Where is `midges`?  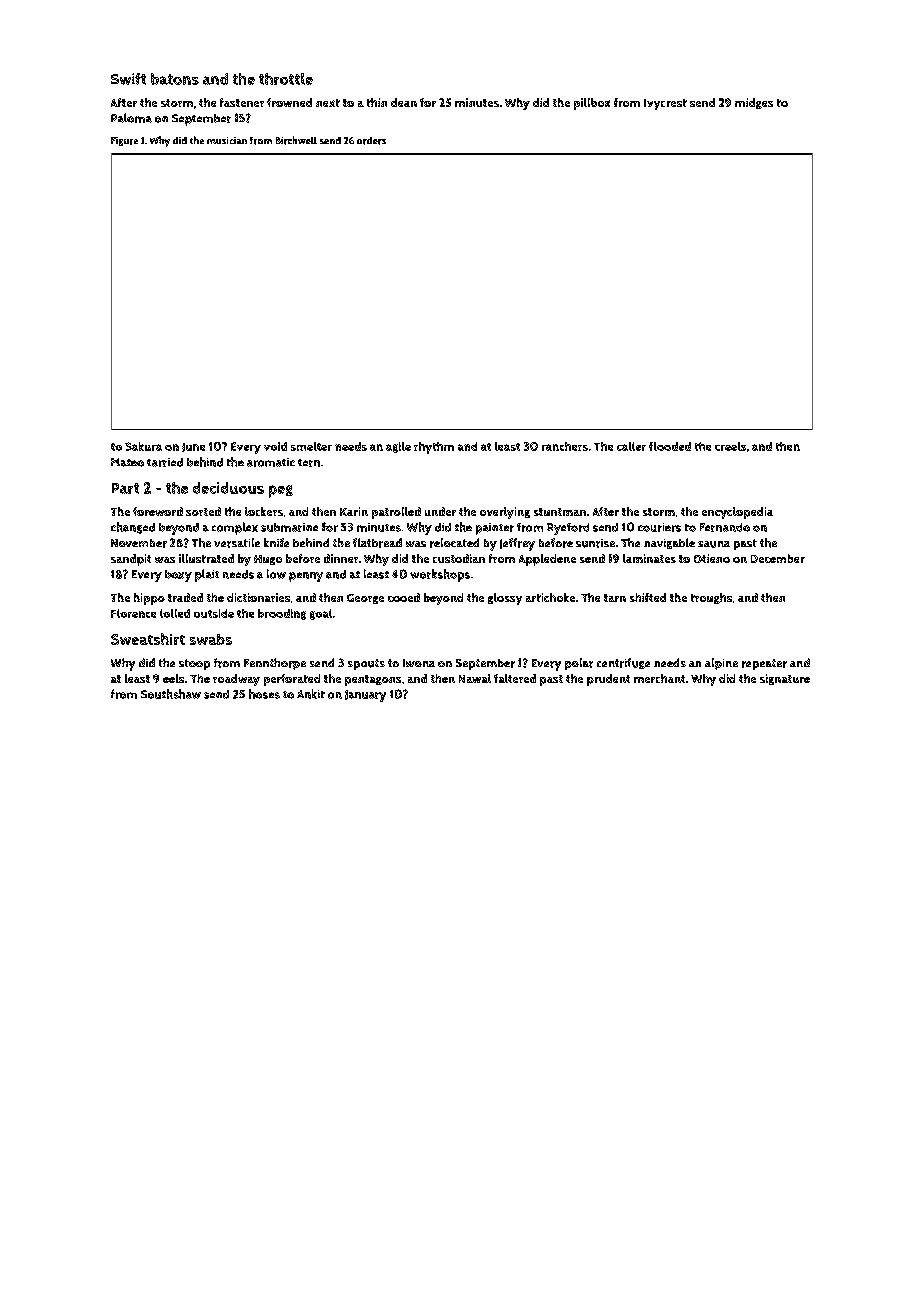
midges is located at coordinates (754, 103).
